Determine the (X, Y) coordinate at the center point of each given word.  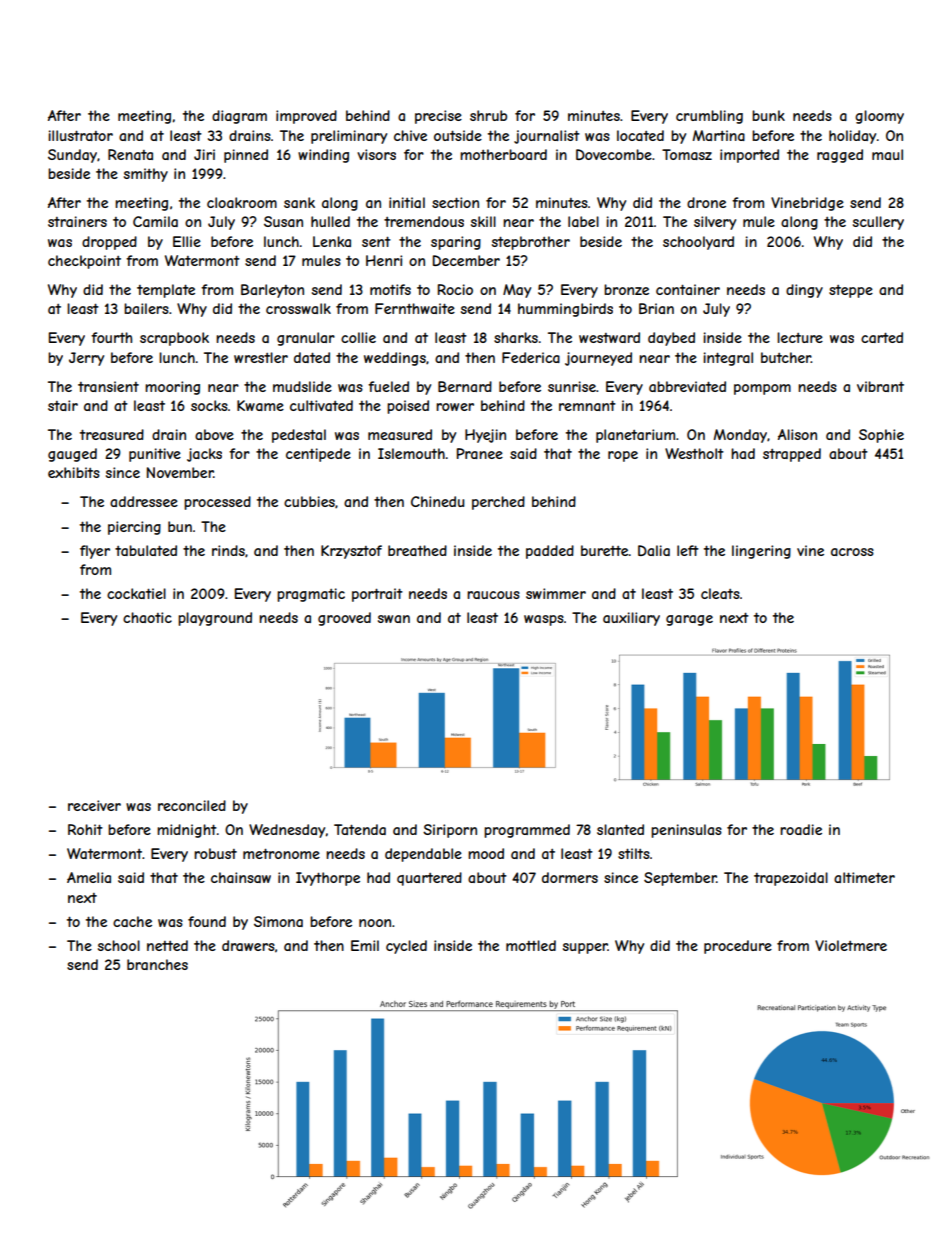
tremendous (424, 221)
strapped (792, 455)
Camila (155, 221)
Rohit (85, 829)
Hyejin (485, 436)
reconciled (192, 805)
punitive (155, 455)
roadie (801, 829)
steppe (851, 291)
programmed (527, 831)
